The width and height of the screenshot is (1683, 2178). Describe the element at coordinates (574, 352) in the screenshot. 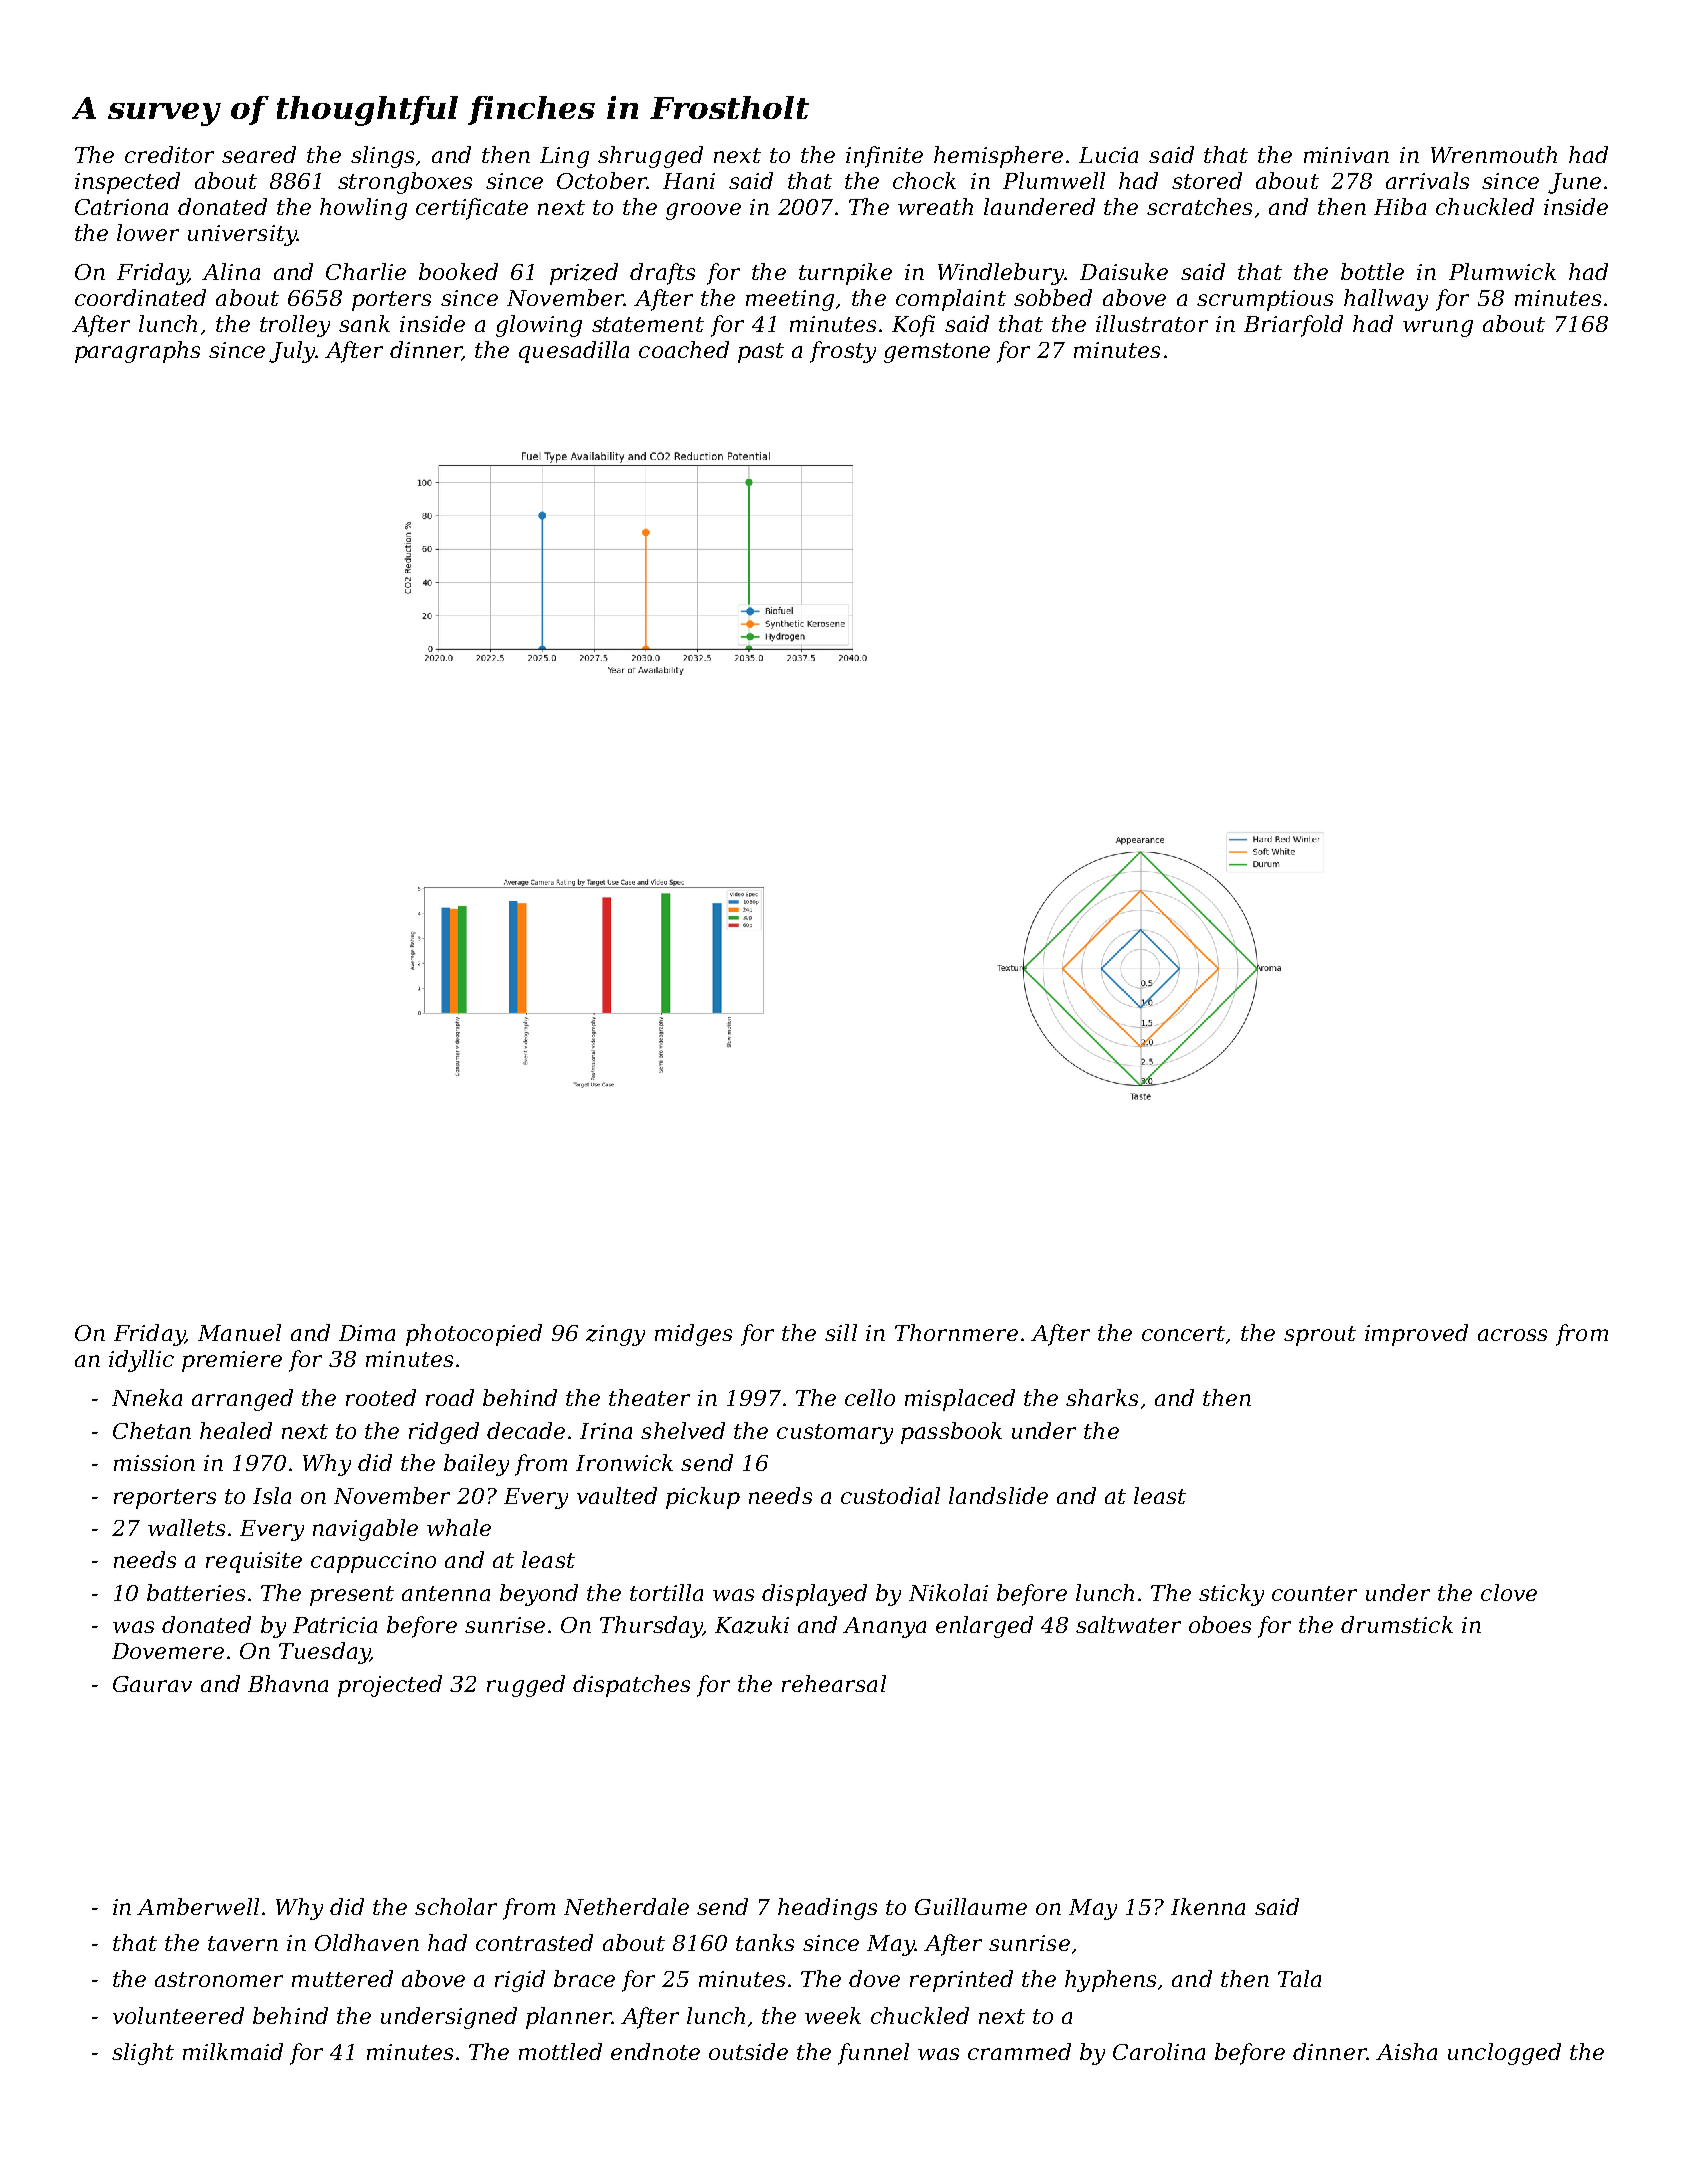

I see `quesadilla` at that location.
